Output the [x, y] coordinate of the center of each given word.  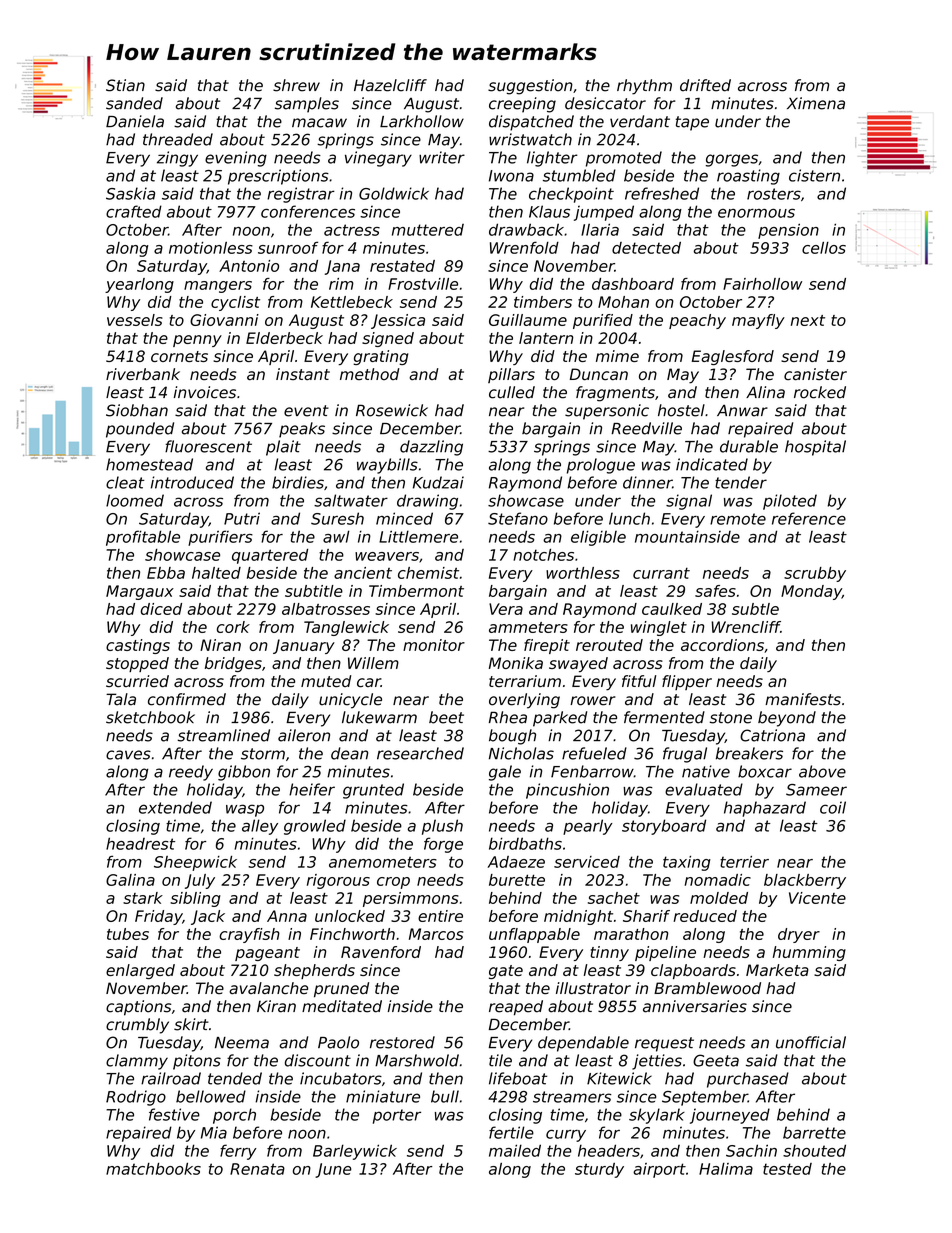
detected [646, 248]
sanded [134, 103]
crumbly [137, 1026]
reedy [191, 773]
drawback [526, 229]
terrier [744, 862]
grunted [373, 791]
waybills [387, 466]
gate [506, 972]
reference [809, 518]
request [664, 1044]
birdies [298, 482]
